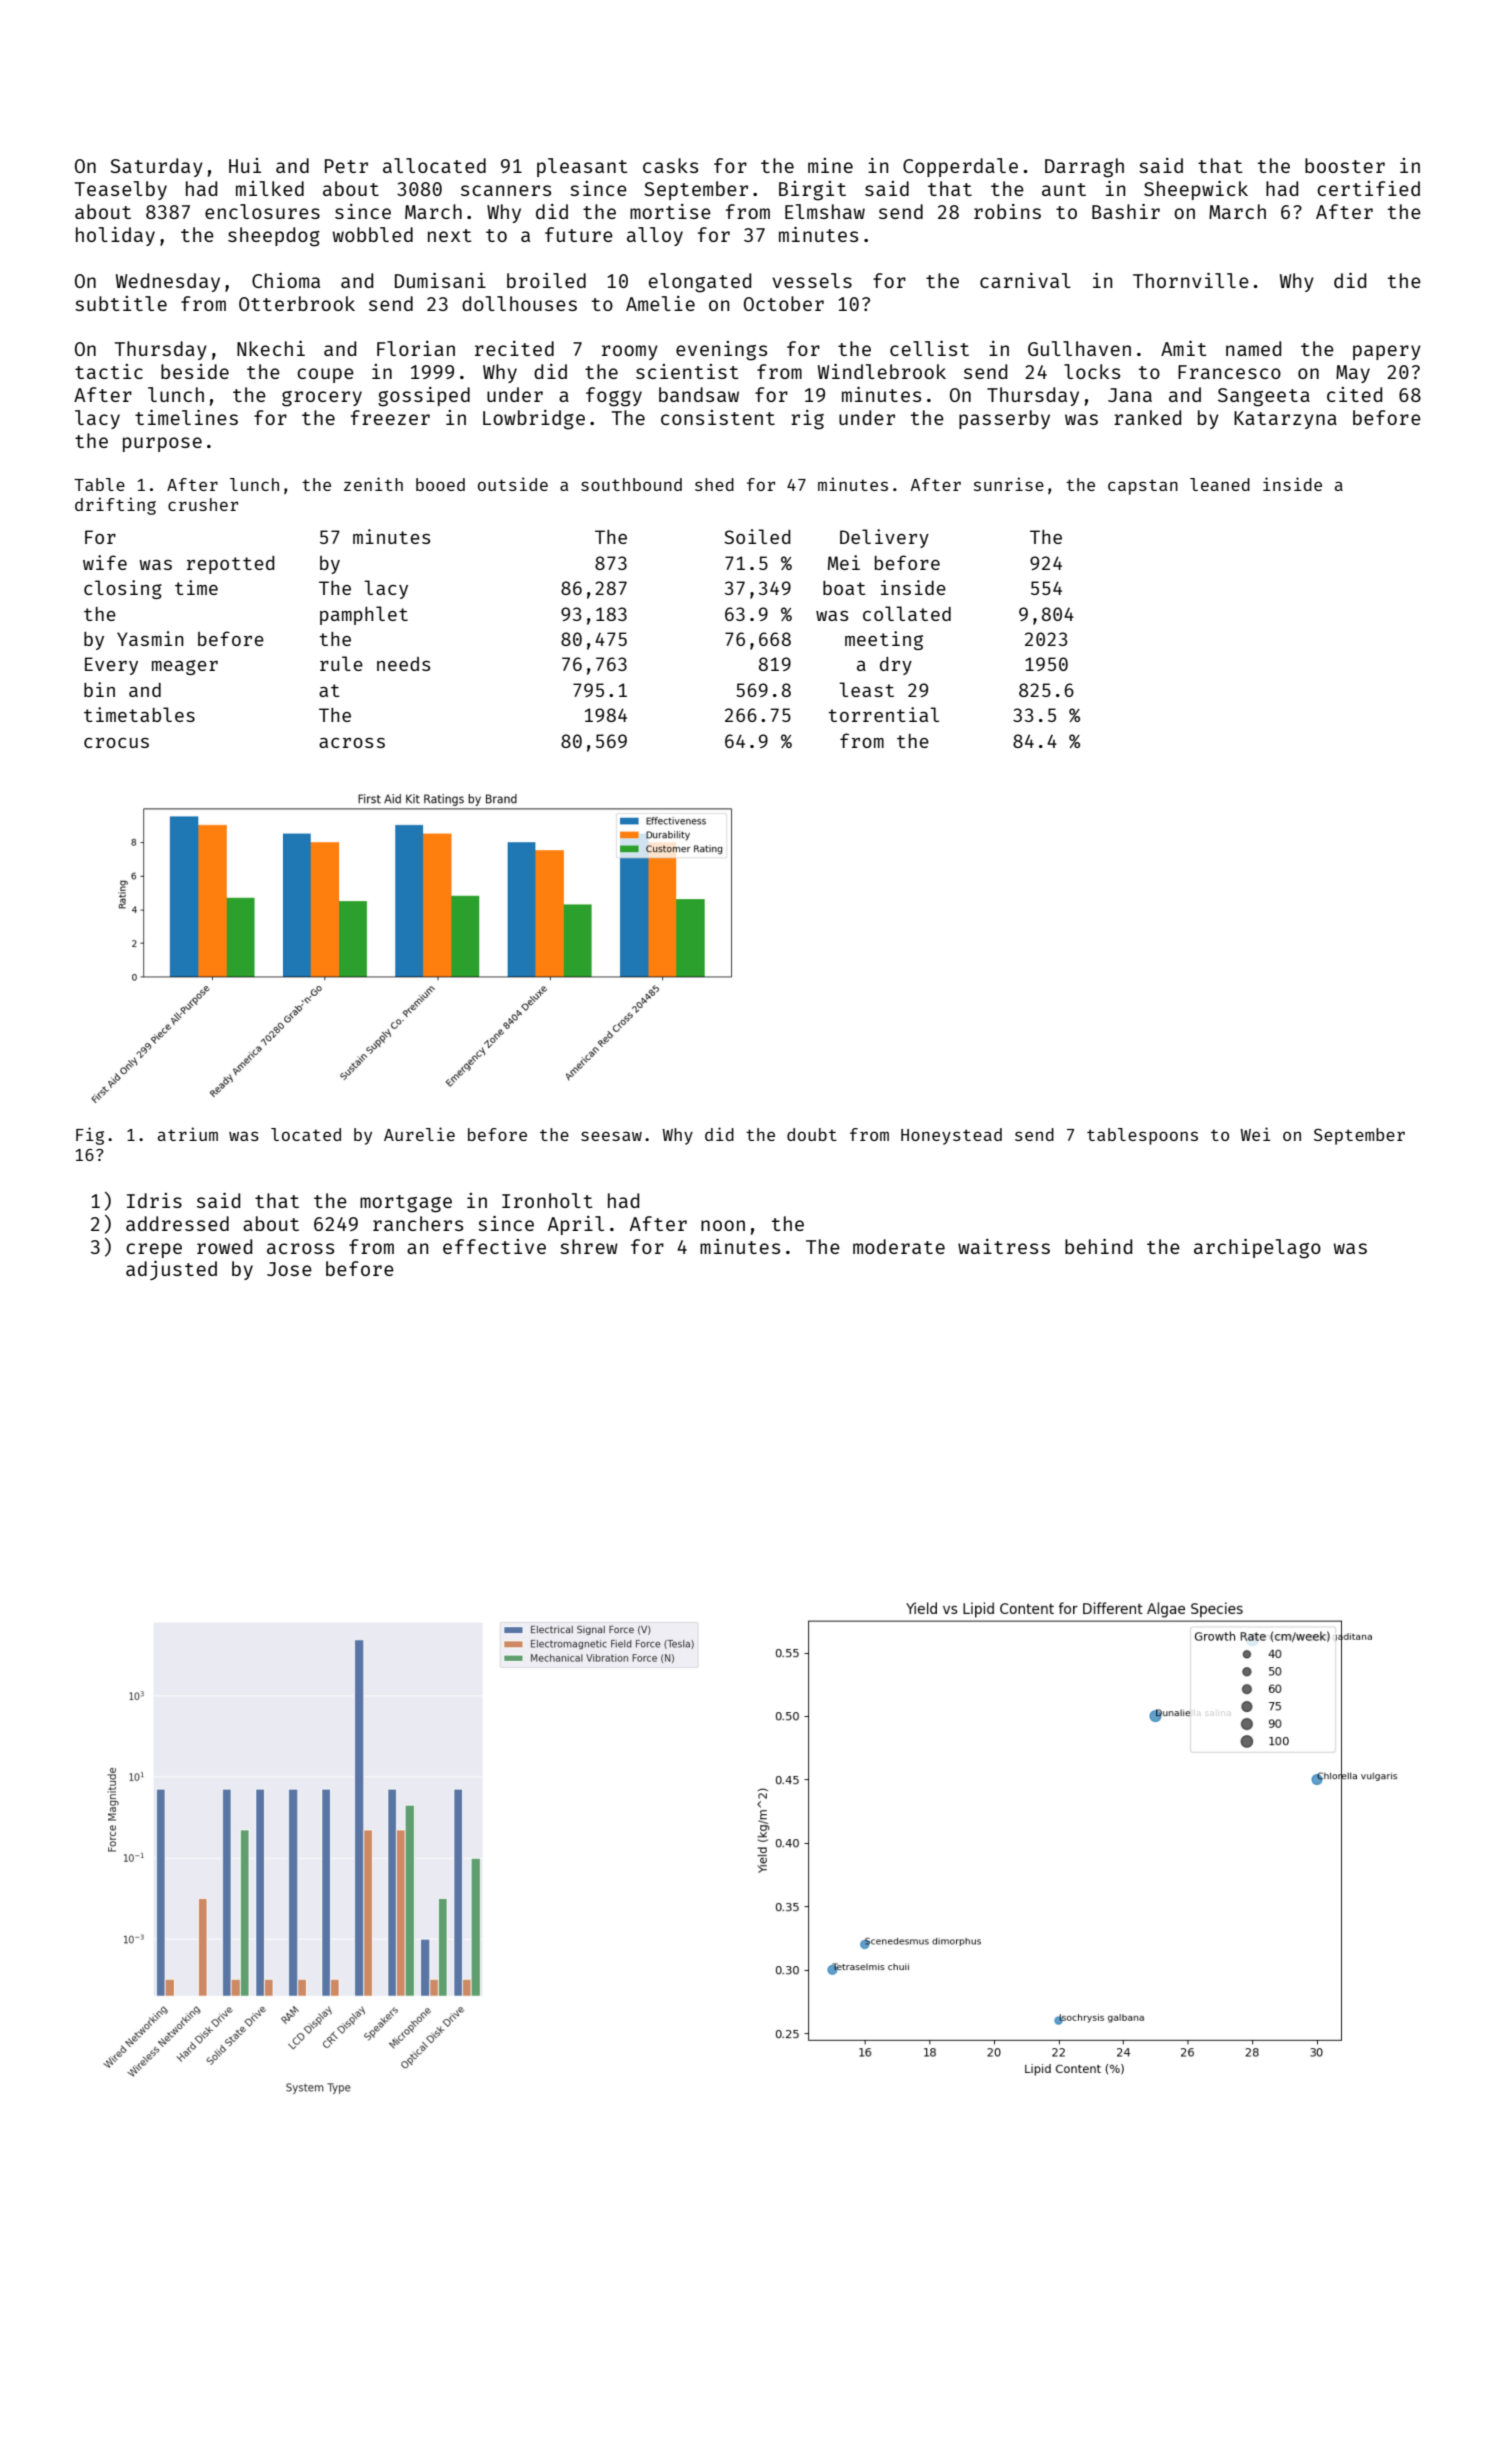 This document has width=1496, height=2464. I want to click on Honeystead, so click(951, 1136).
